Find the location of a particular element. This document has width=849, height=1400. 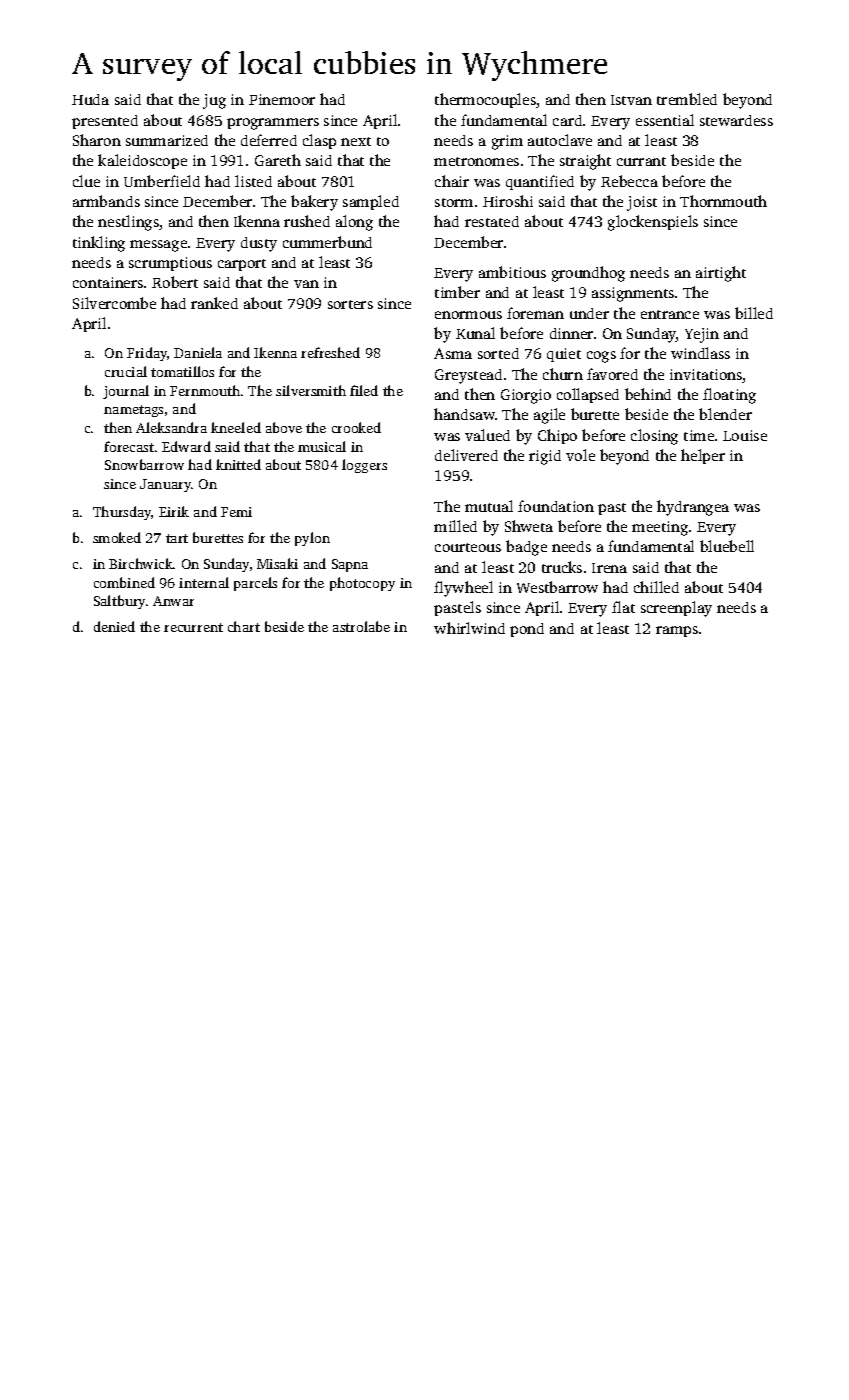

jug is located at coordinates (214, 101).
